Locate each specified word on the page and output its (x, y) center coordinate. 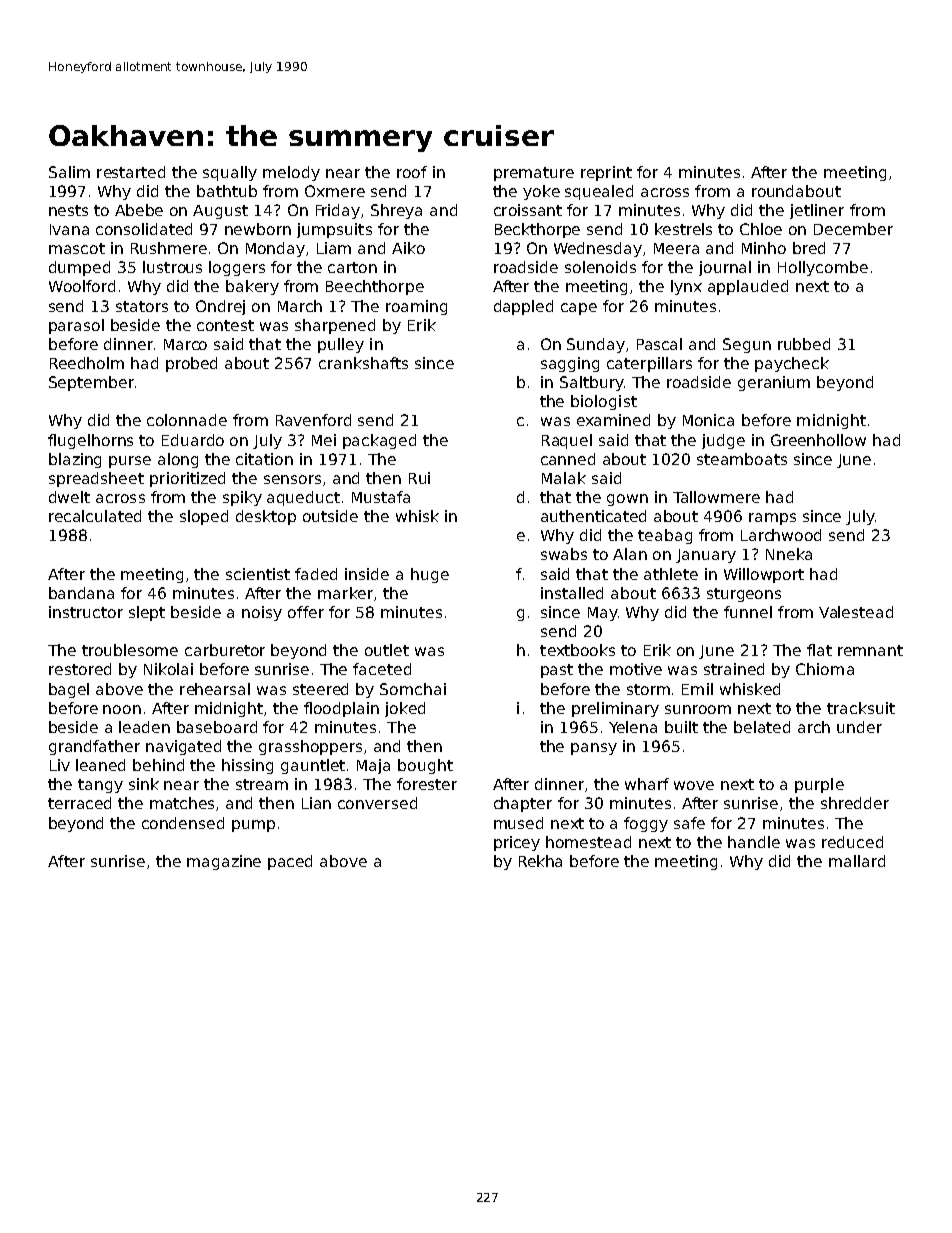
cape (579, 309)
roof (412, 172)
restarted (131, 172)
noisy (262, 613)
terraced (79, 803)
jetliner (817, 211)
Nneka (789, 554)
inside (367, 574)
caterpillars (649, 364)
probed (191, 364)
